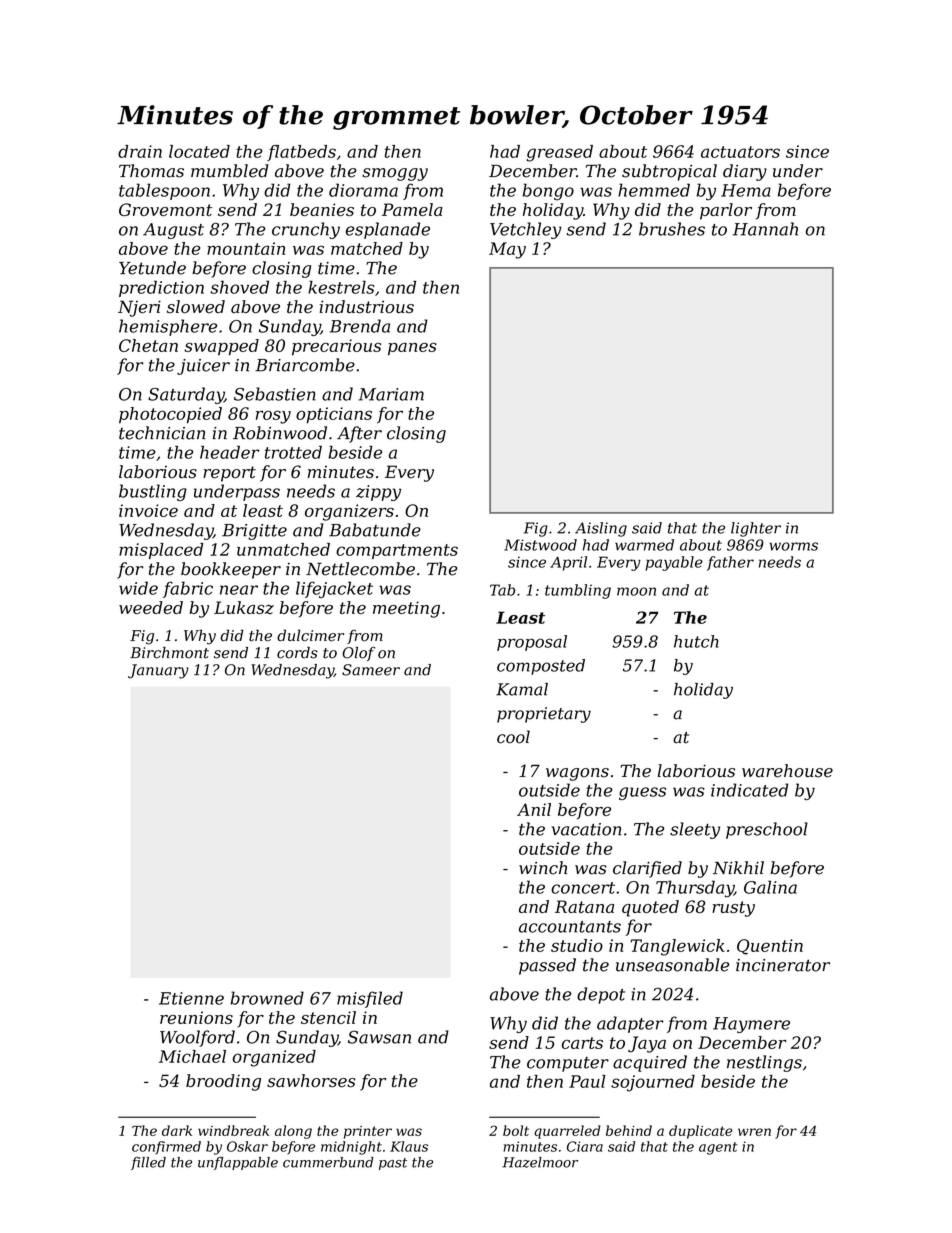 The image size is (952, 1233). I want to click on misfiled, so click(370, 999).
